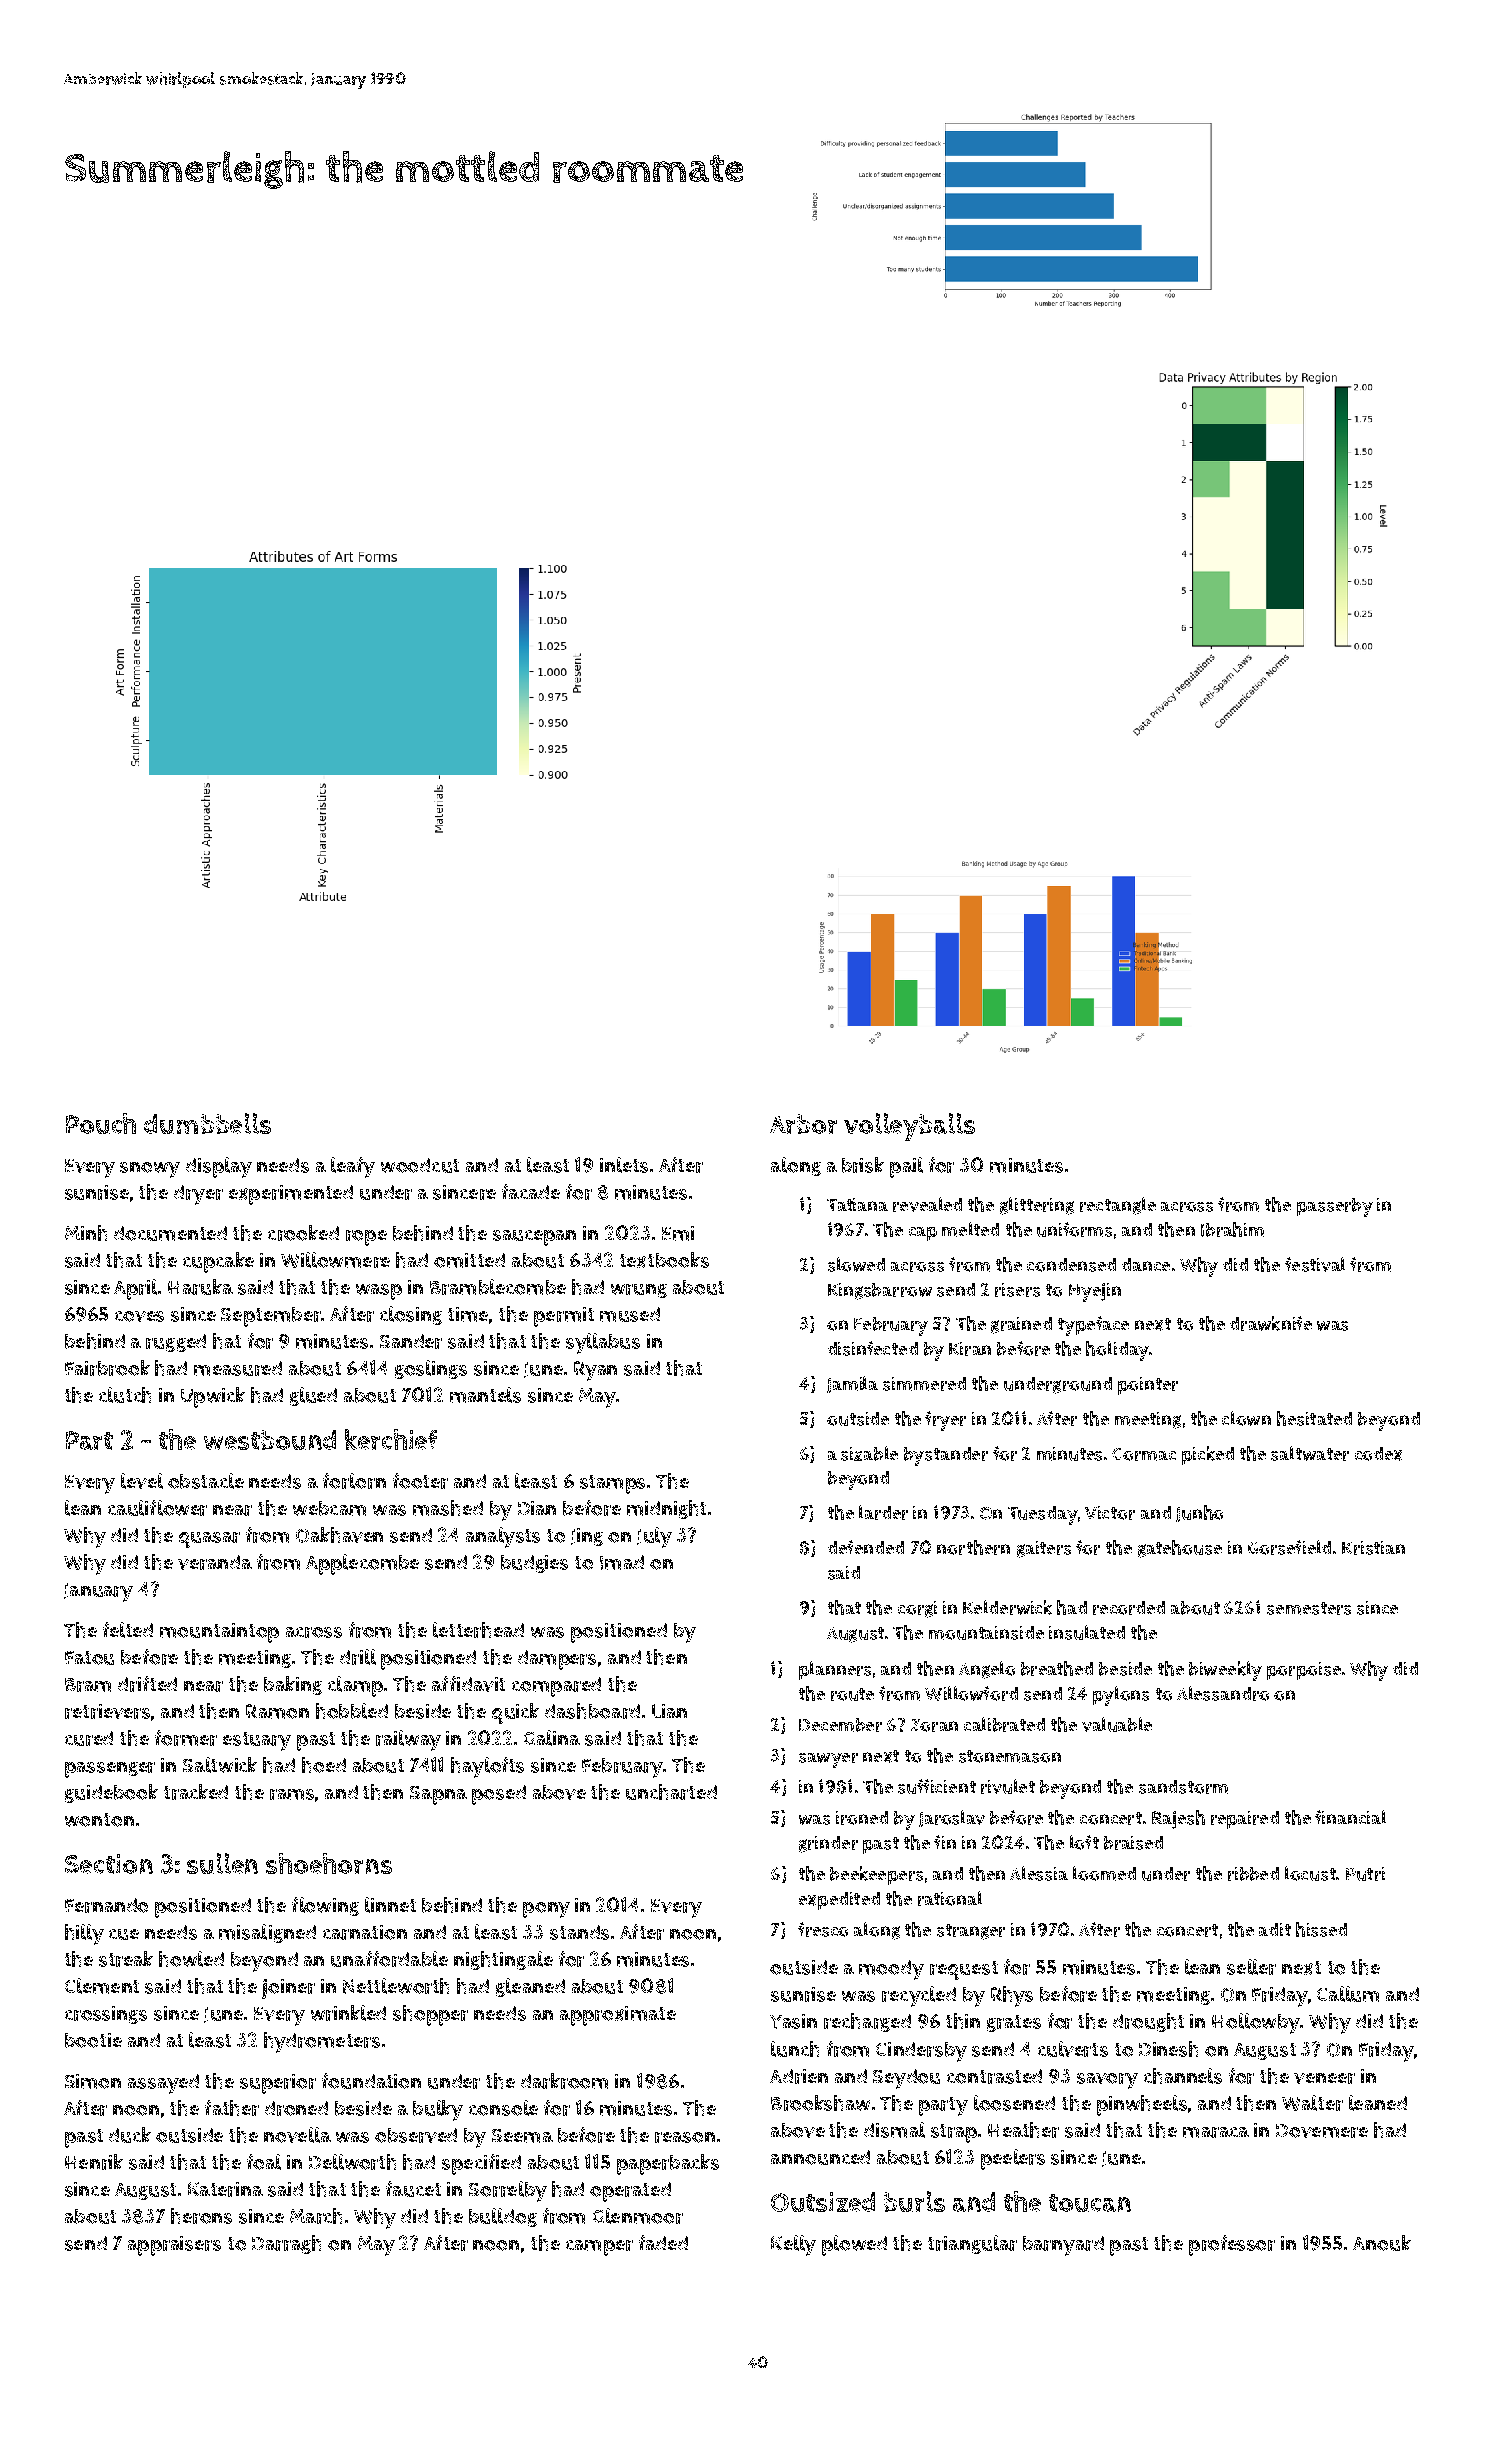  What do you see at coordinates (286, 2244) in the screenshot?
I see `Darragh` at bounding box center [286, 2244].
